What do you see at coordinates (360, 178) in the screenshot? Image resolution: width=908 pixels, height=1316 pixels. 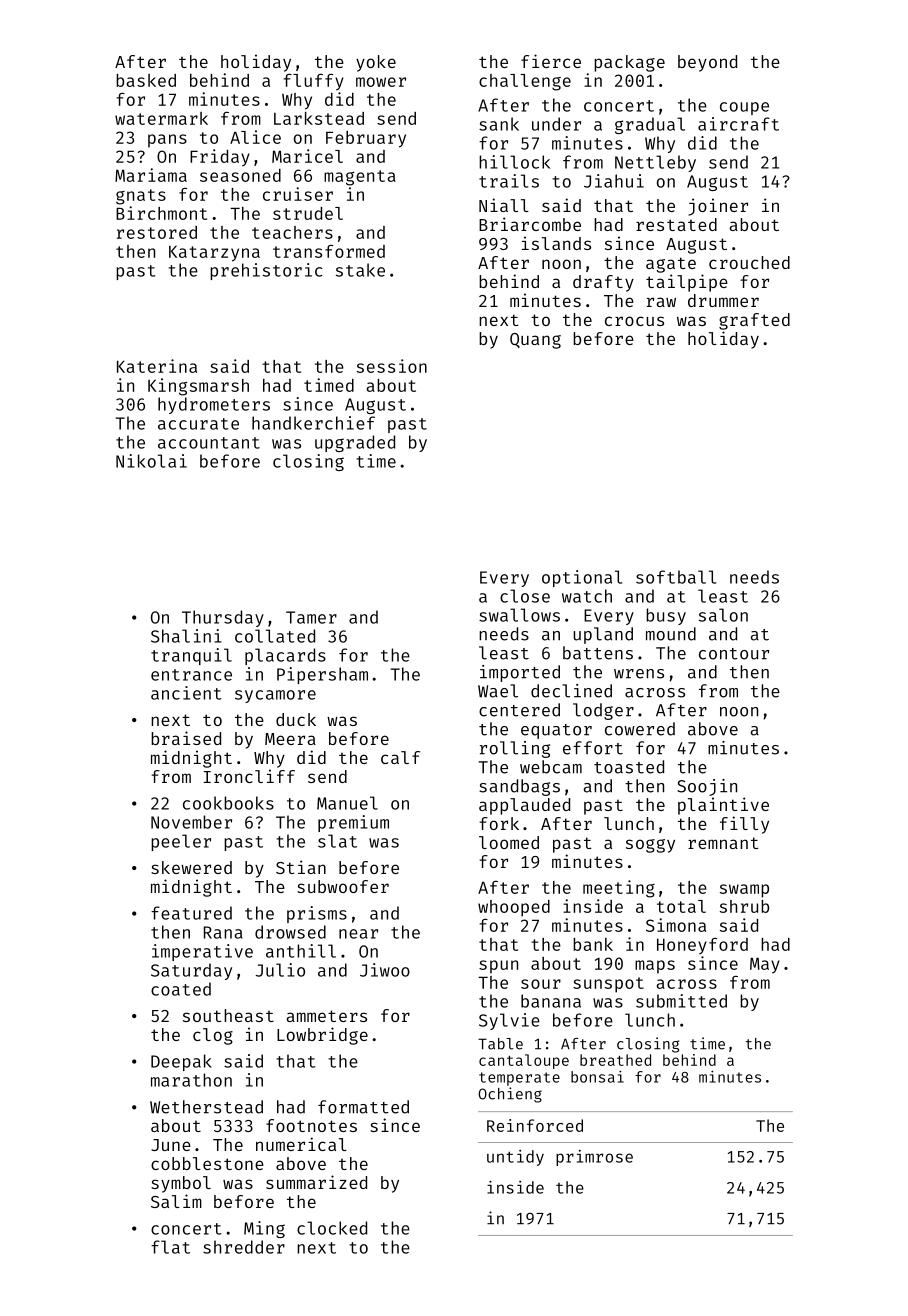 I see `magenta` at bounding box center [360, 178].
